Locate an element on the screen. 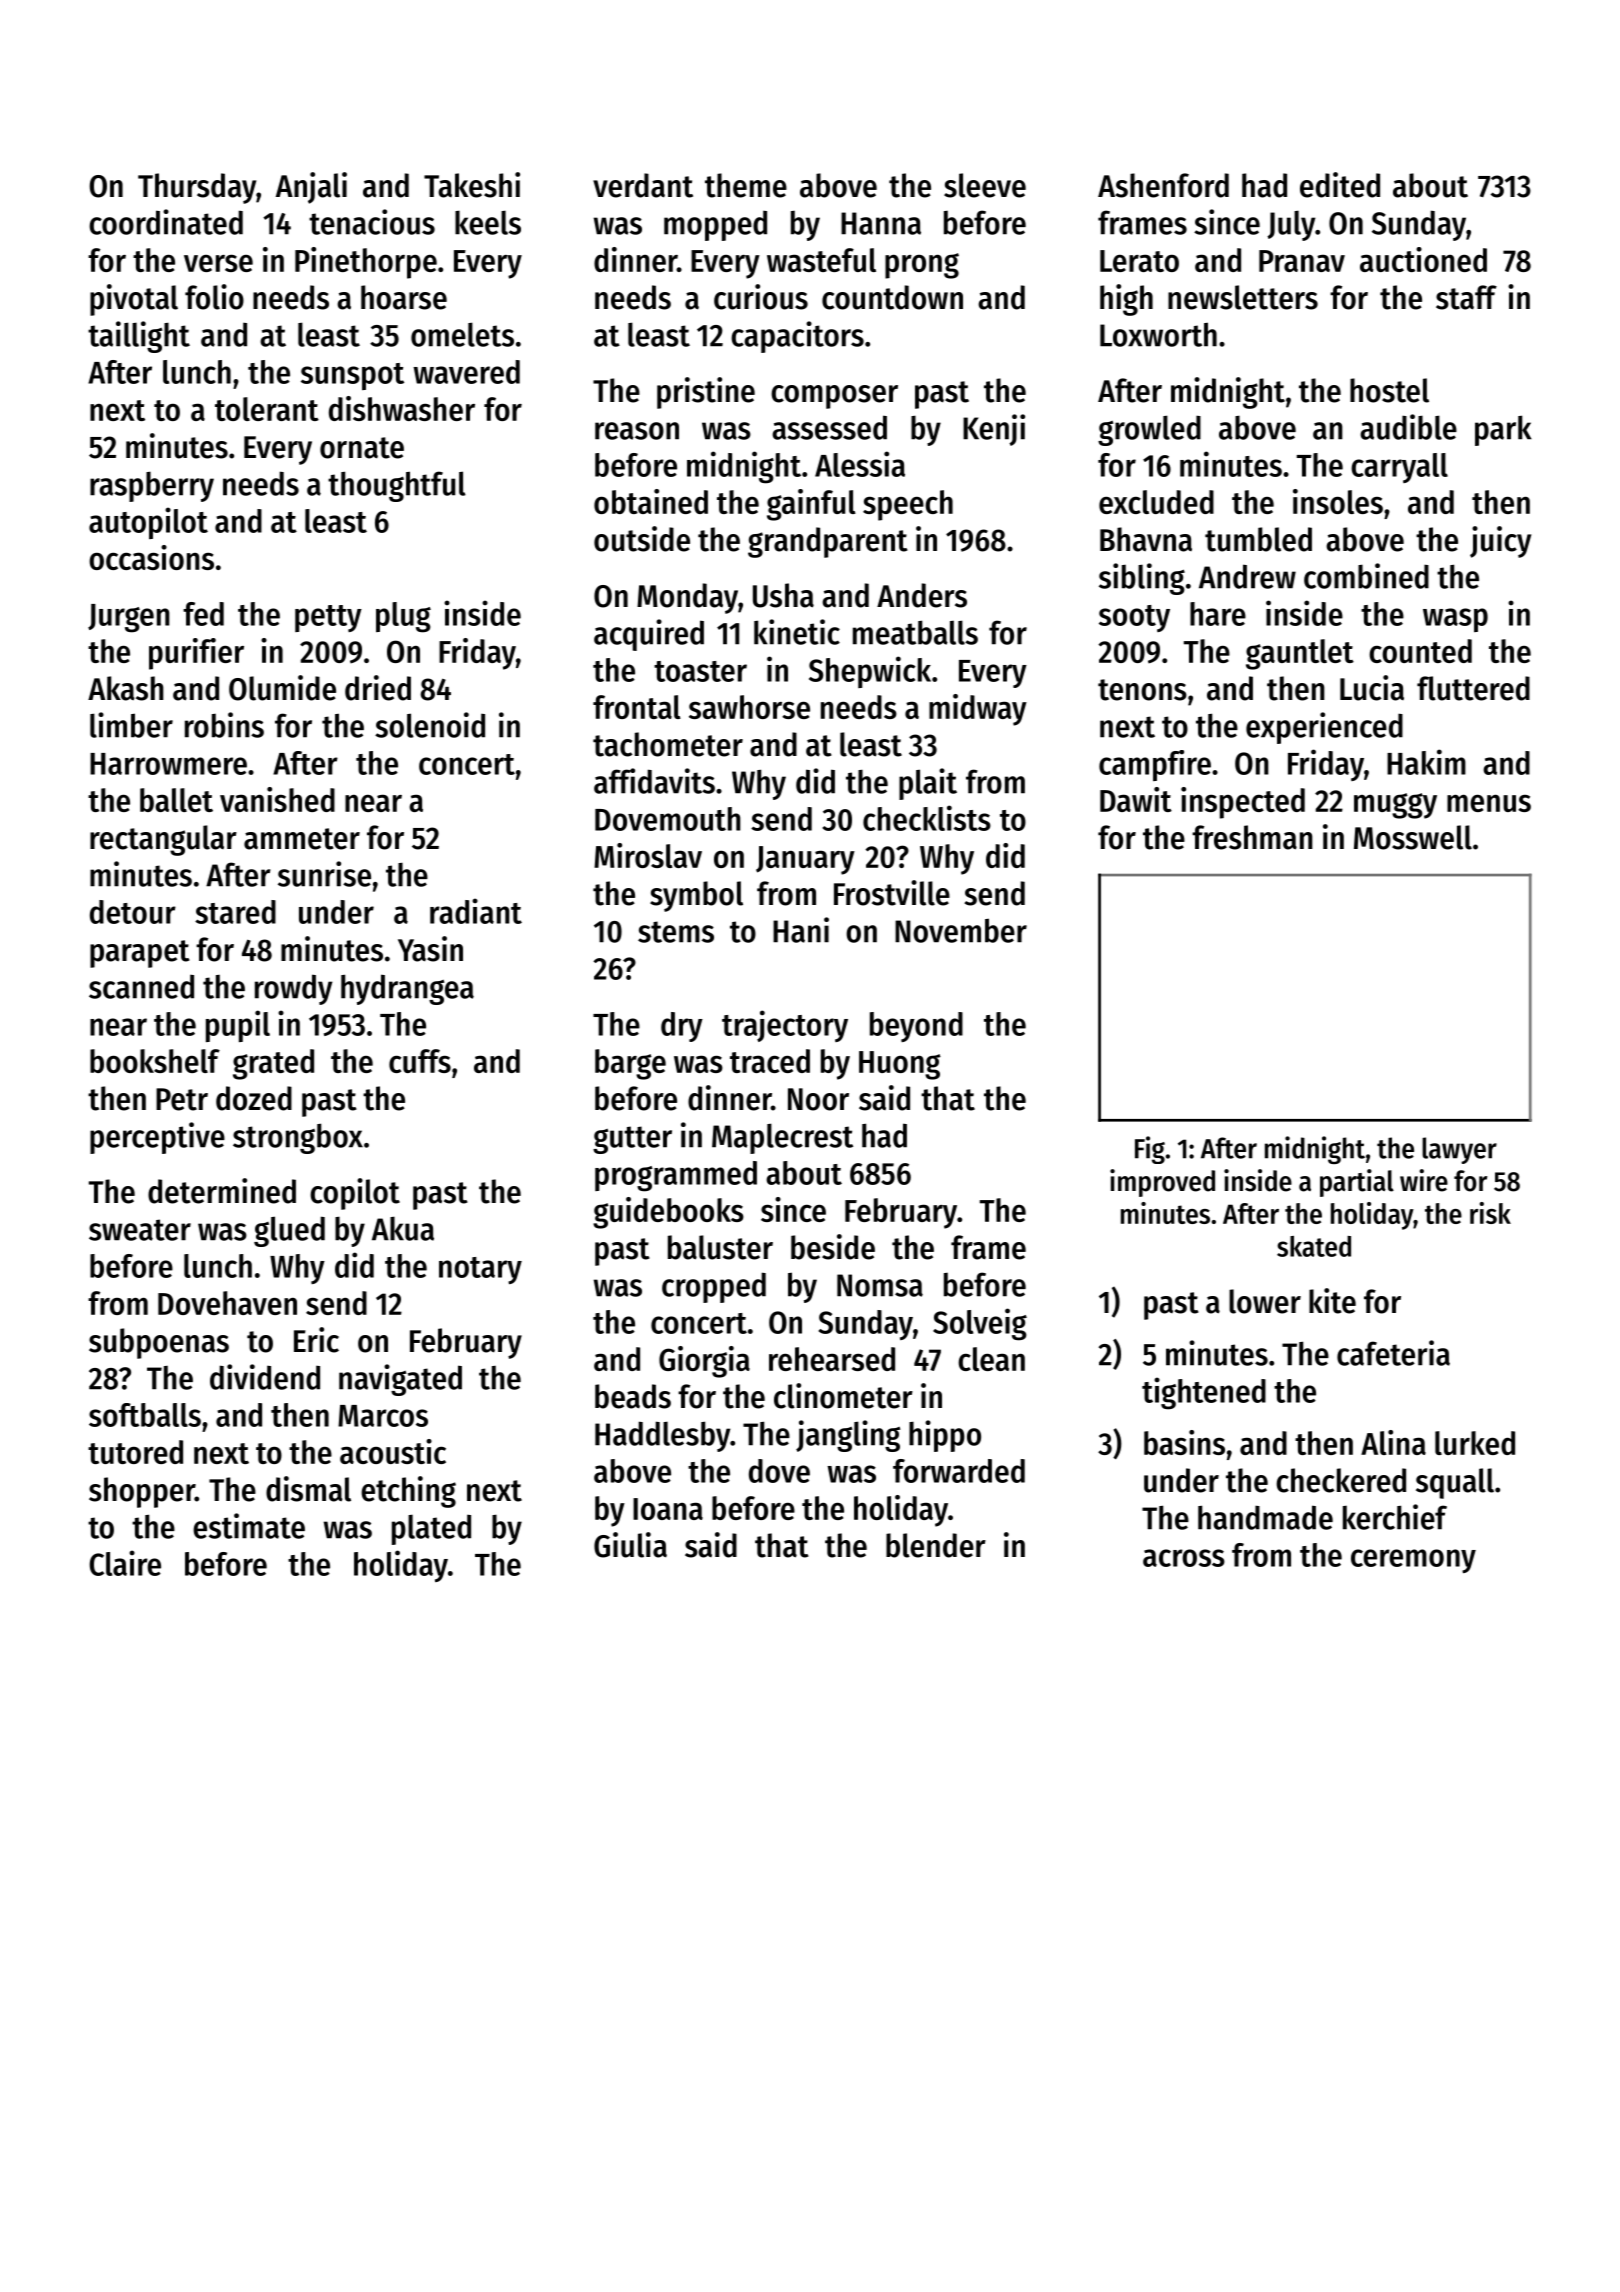 The height and width of the screenshot is (2292, 1620). Anjali is located at coordinates (311, 188).
